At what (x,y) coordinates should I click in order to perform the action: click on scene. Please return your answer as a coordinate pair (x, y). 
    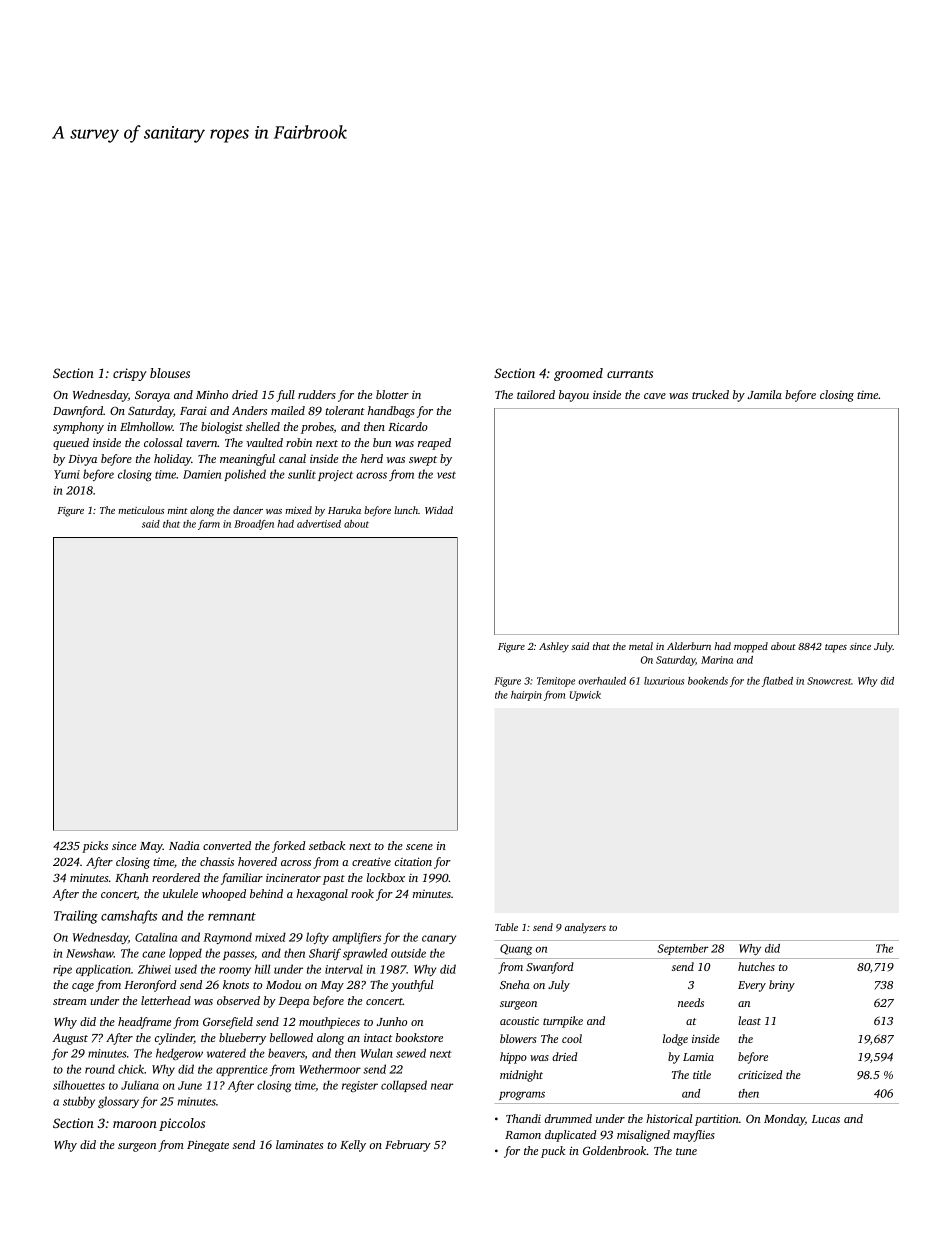
    Looking at the image, I should click on (419, 847).
